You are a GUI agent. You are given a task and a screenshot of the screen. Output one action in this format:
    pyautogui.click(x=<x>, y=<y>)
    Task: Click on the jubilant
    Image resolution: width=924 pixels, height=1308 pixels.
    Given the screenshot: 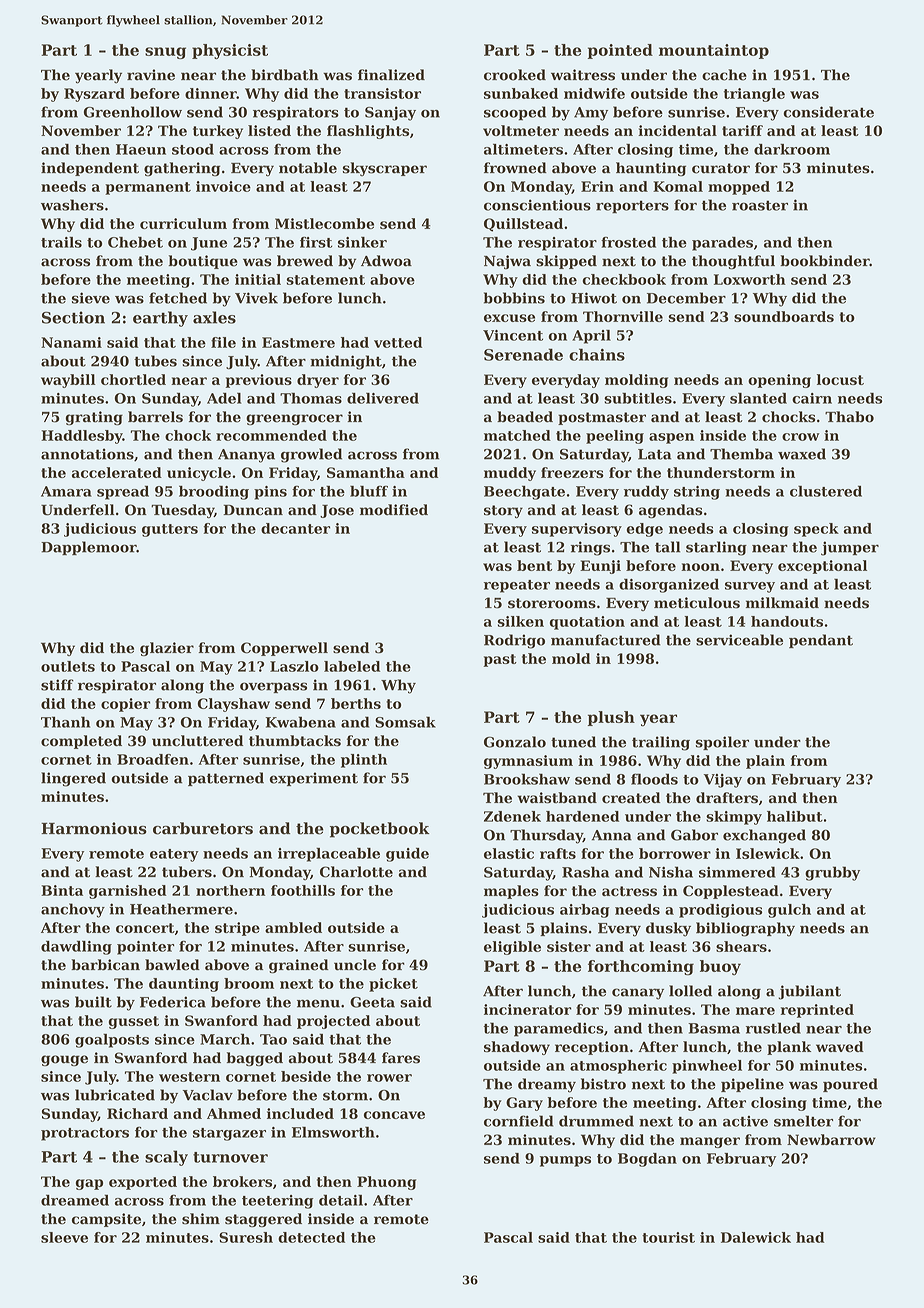 What is the action you would take?
    pyautogui.click(x=809, y=992)
